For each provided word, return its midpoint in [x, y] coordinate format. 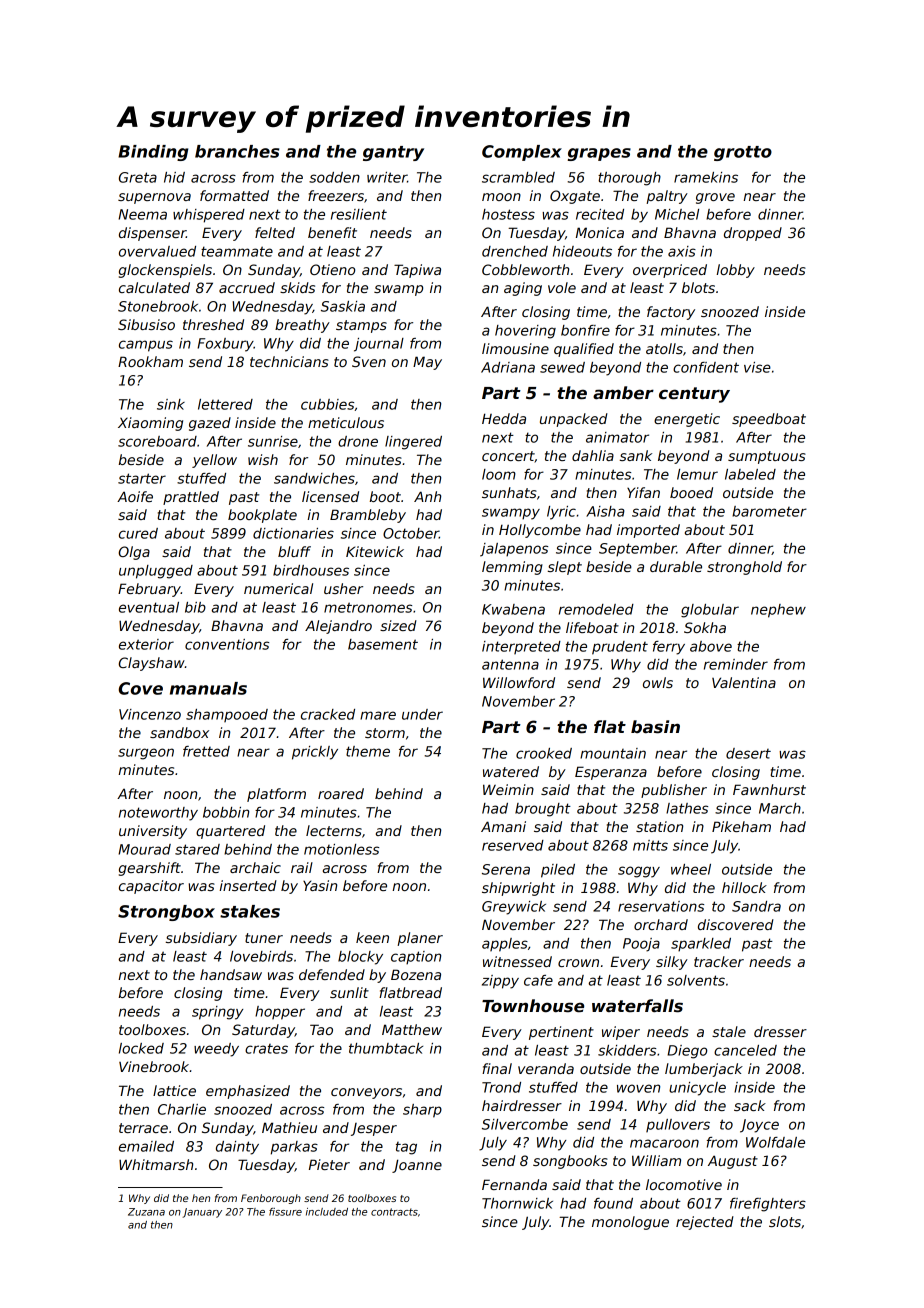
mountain [613, 753]
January [202, 1213]
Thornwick [517, 1203]
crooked [544, 753]
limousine [515, 348]
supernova [154, 198]
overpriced [670, 271]
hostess [508, 214]
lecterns [334, 830]
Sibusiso [146, 324]
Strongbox [166, 913]
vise [757, 367]
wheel [691, 869]
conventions [227, 644]
